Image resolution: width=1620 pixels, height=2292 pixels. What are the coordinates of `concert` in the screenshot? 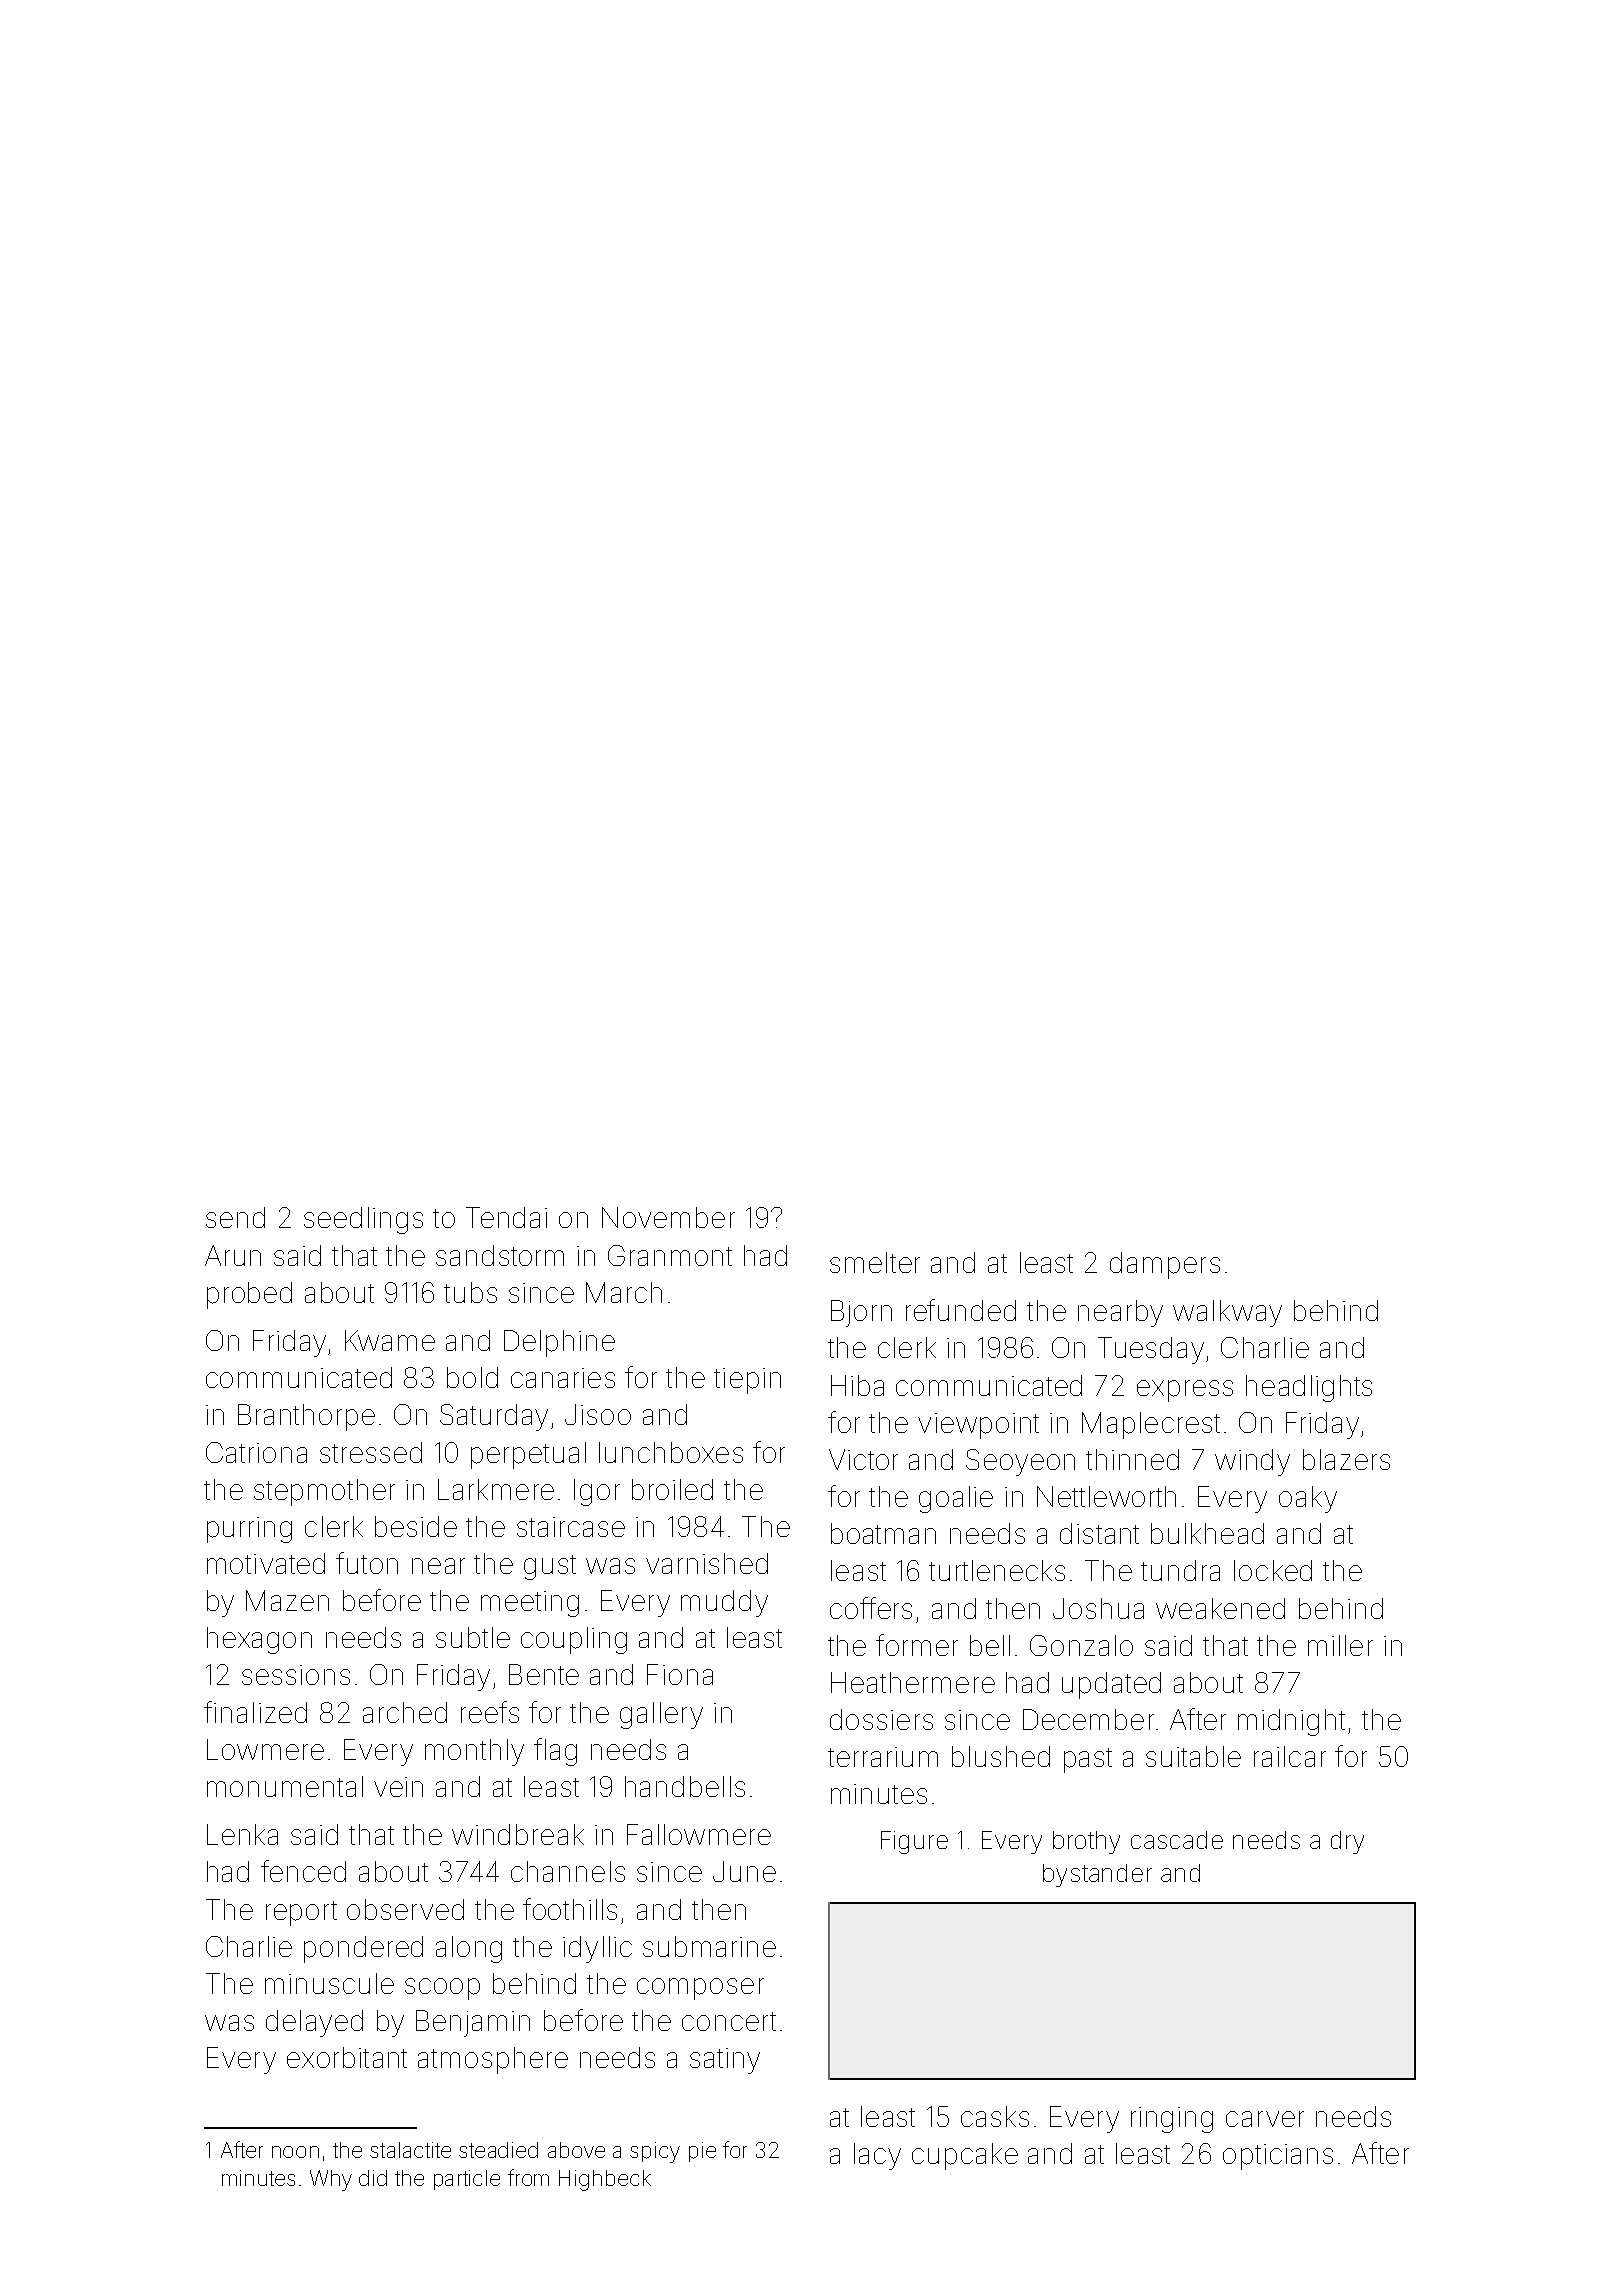 It's located at (729, 2021).
